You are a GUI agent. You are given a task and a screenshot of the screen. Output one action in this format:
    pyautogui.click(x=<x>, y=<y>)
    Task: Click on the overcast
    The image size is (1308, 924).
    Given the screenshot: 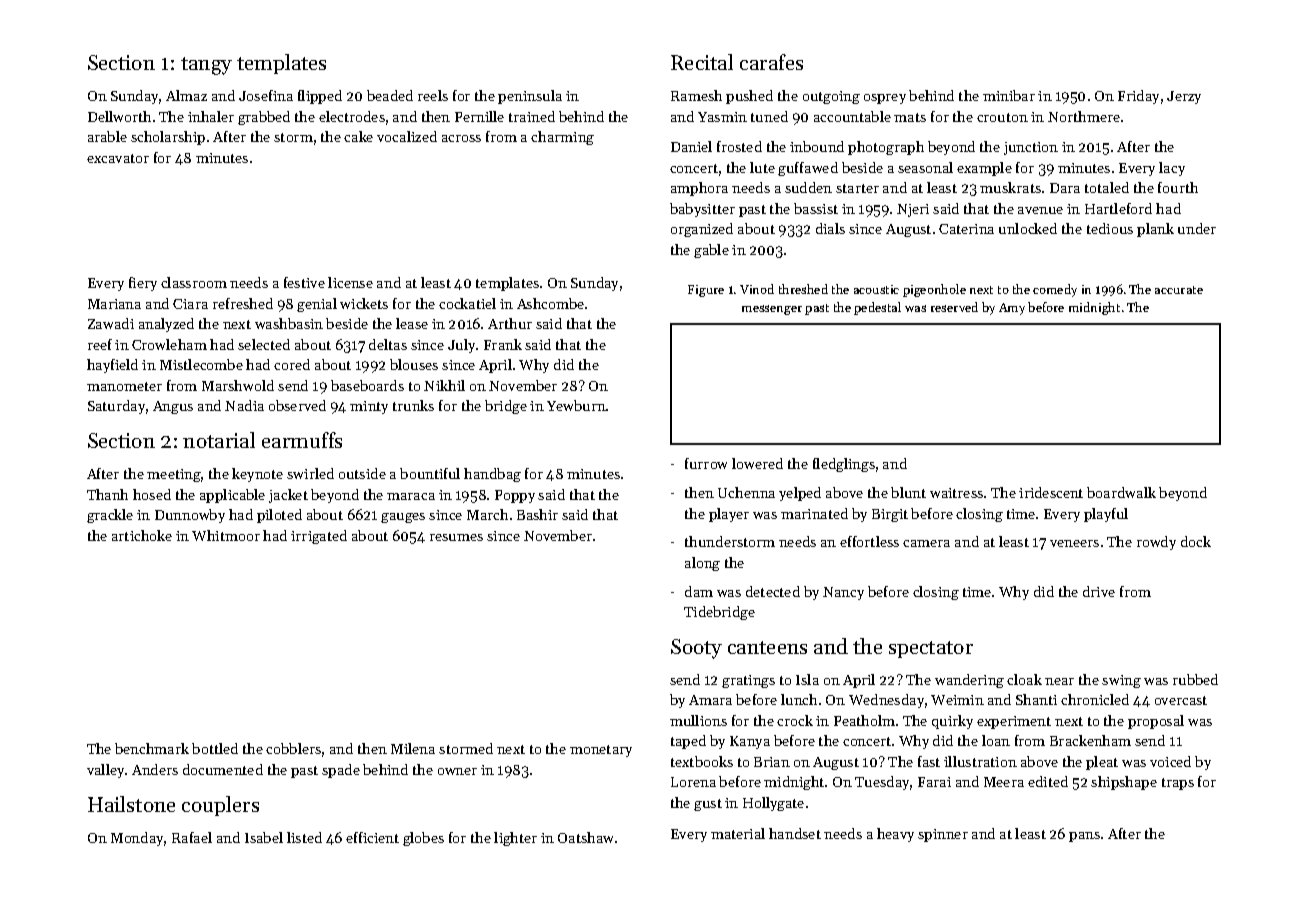 What is the action you would take?
    pyautogui.click(x=1181, y=700)
